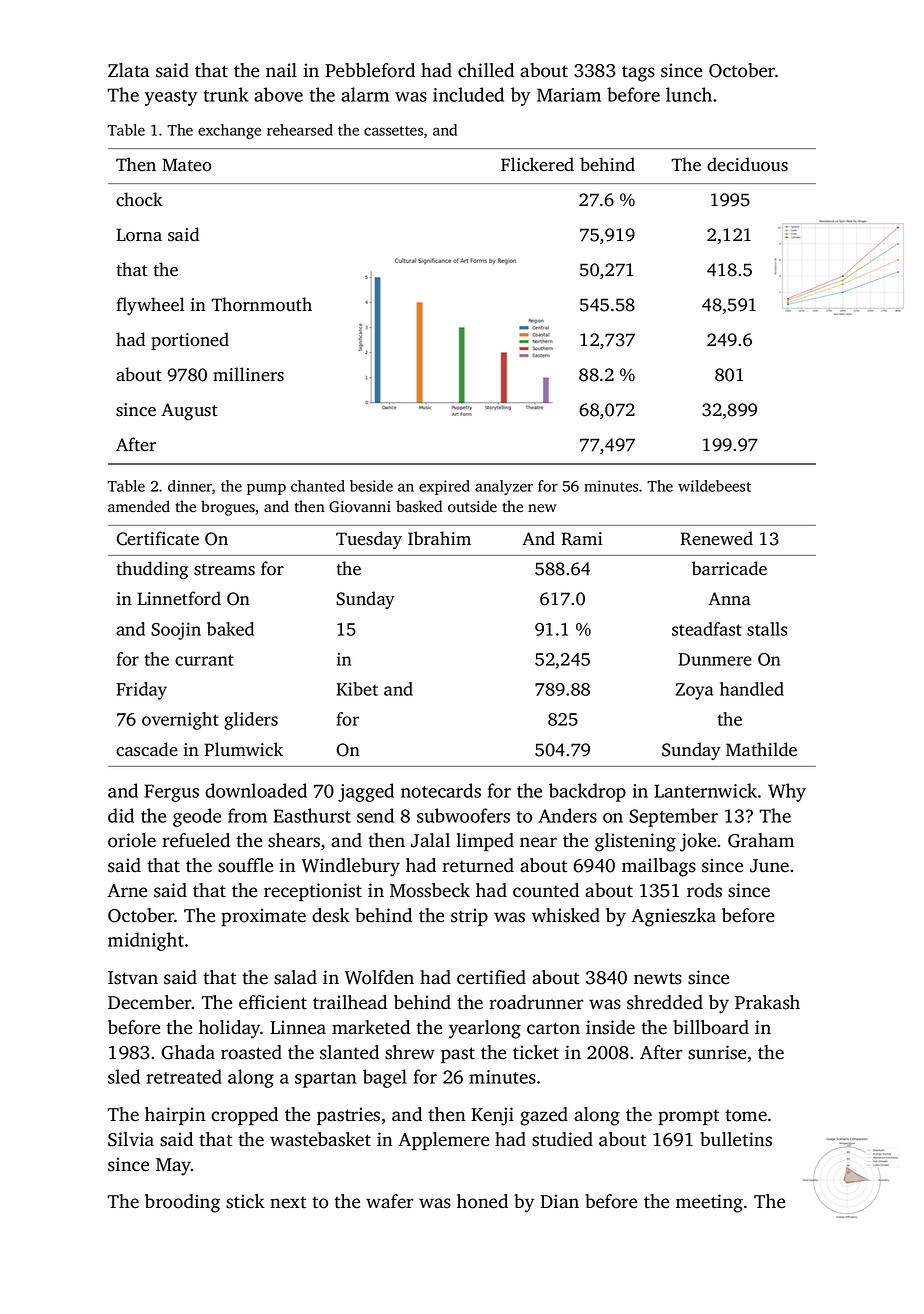 This screenshot has width=924, height=1314. What do you see at coordinates (444, 487) in the screenshot?
I see `expired` at bounding box center [444, 487].
